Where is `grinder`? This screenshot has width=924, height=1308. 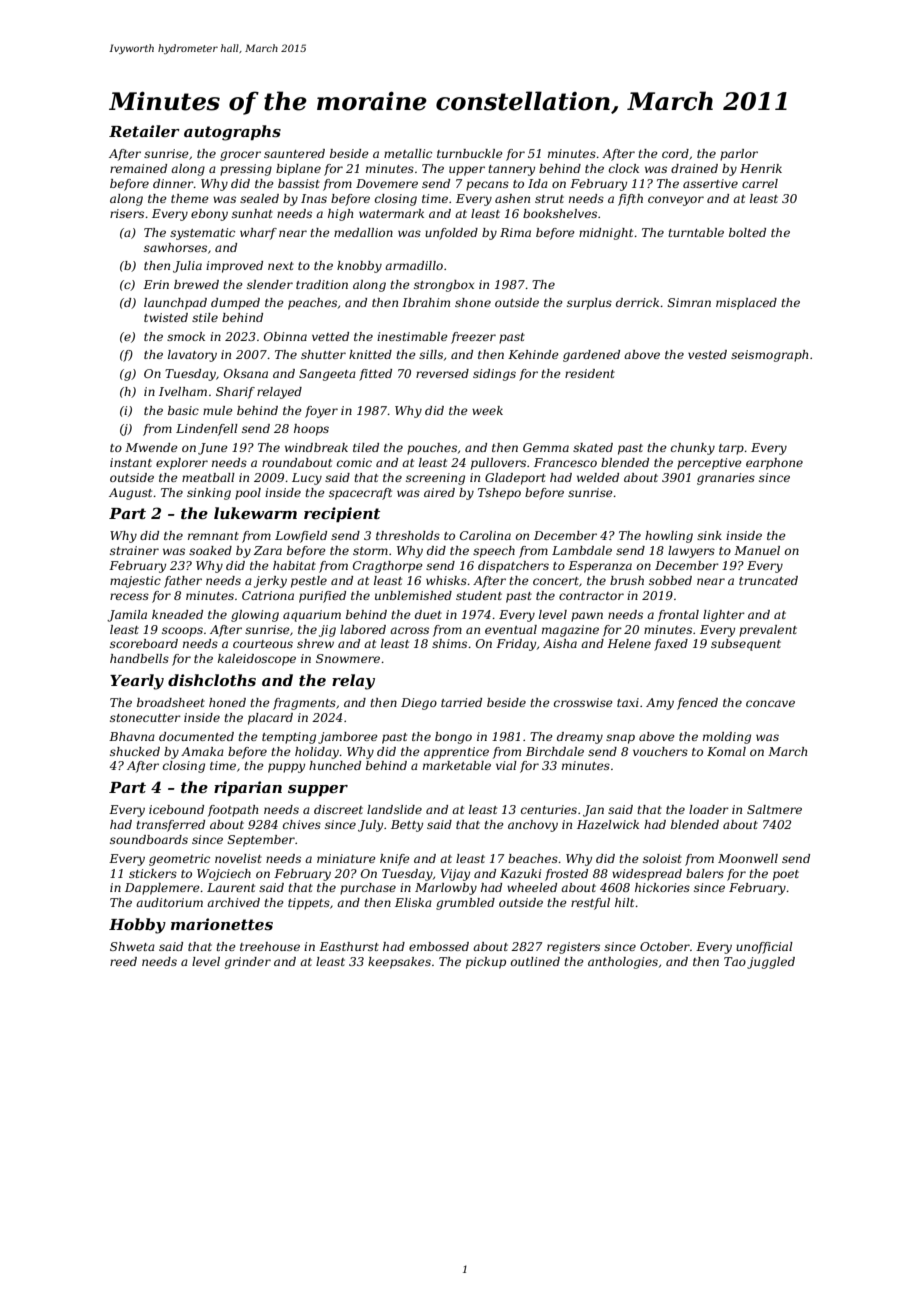
grinder is located at coordinates (248, 963).
